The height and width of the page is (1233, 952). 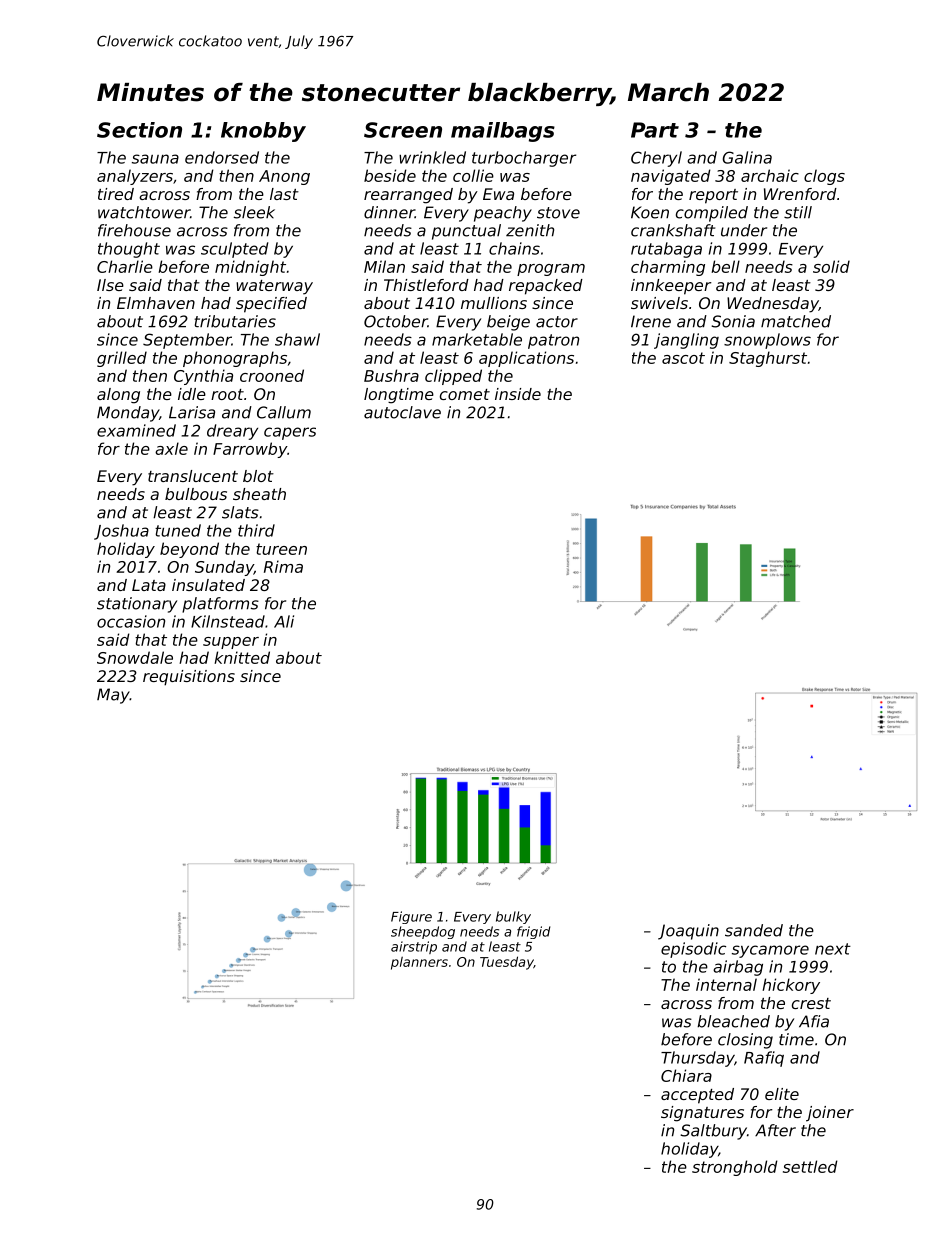 What do you see at coordinates (263, 132) in the page?
I see `knobby` at bounding box center [263, 132].
